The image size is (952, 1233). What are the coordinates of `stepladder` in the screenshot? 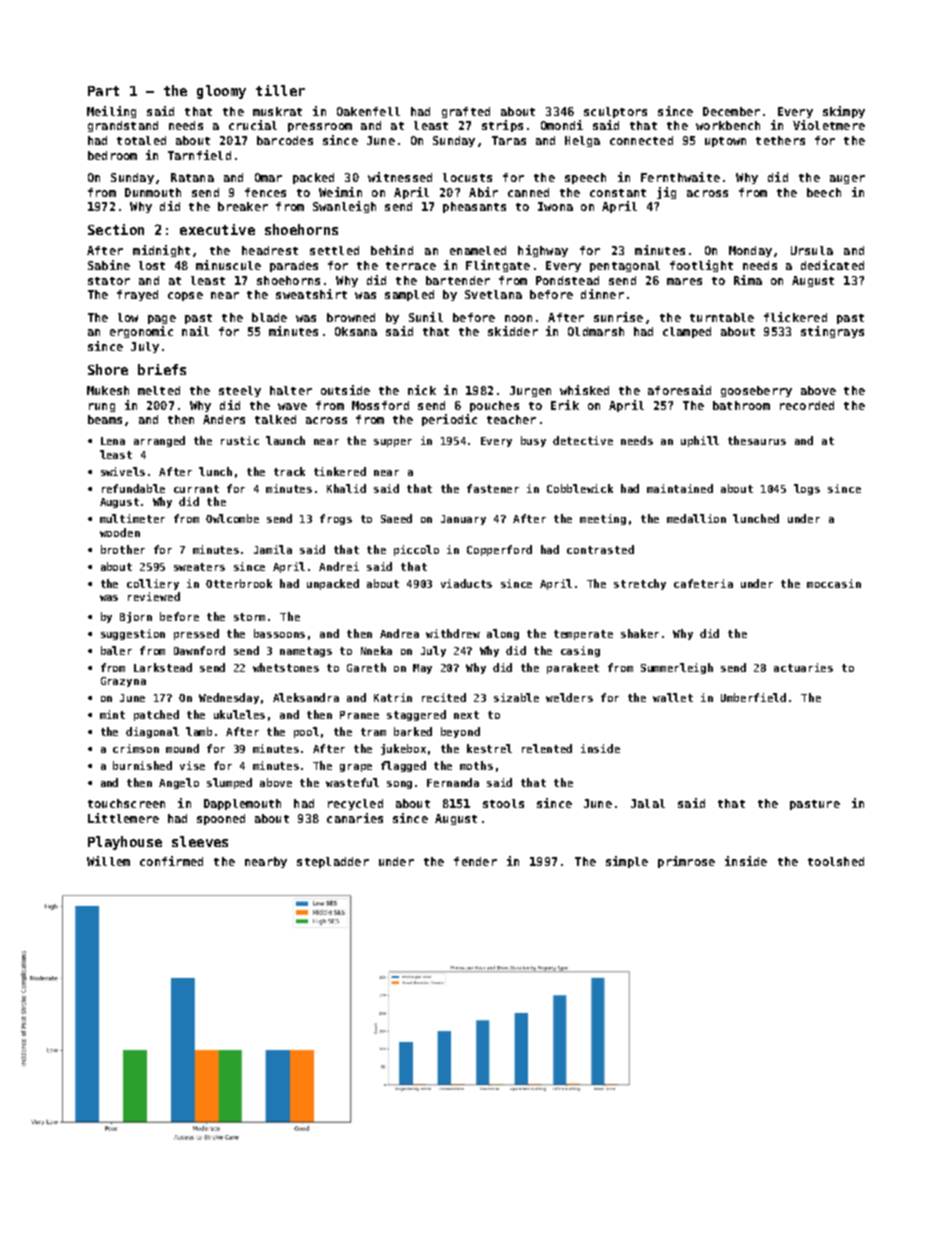 It's located at (333, 862).
